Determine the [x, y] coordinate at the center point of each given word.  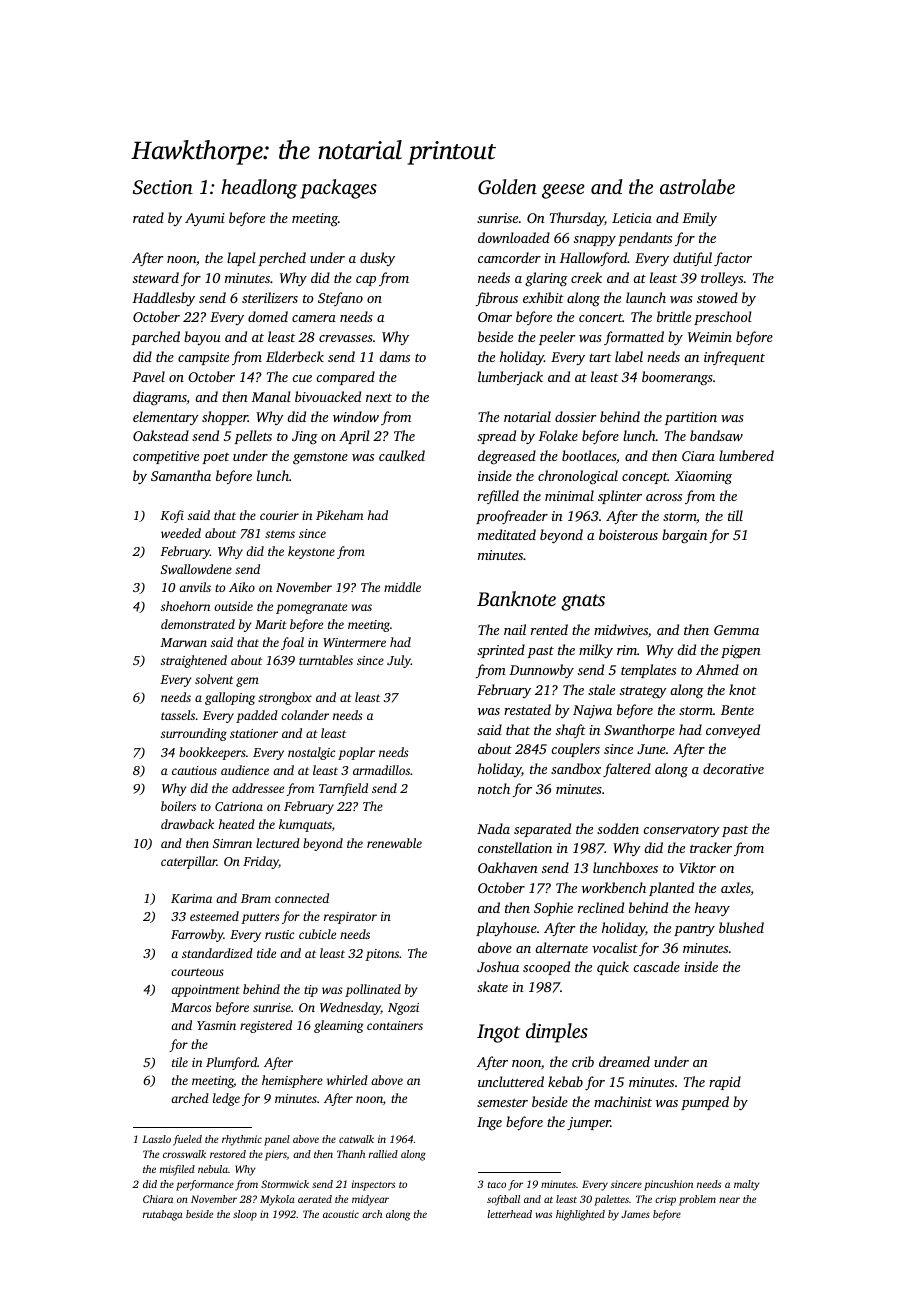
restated [527, 709]
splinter [620, 497]
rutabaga [163, 1215]
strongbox [285, 698]
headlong [259, 189]
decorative [733, 768]
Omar [495, 317]
